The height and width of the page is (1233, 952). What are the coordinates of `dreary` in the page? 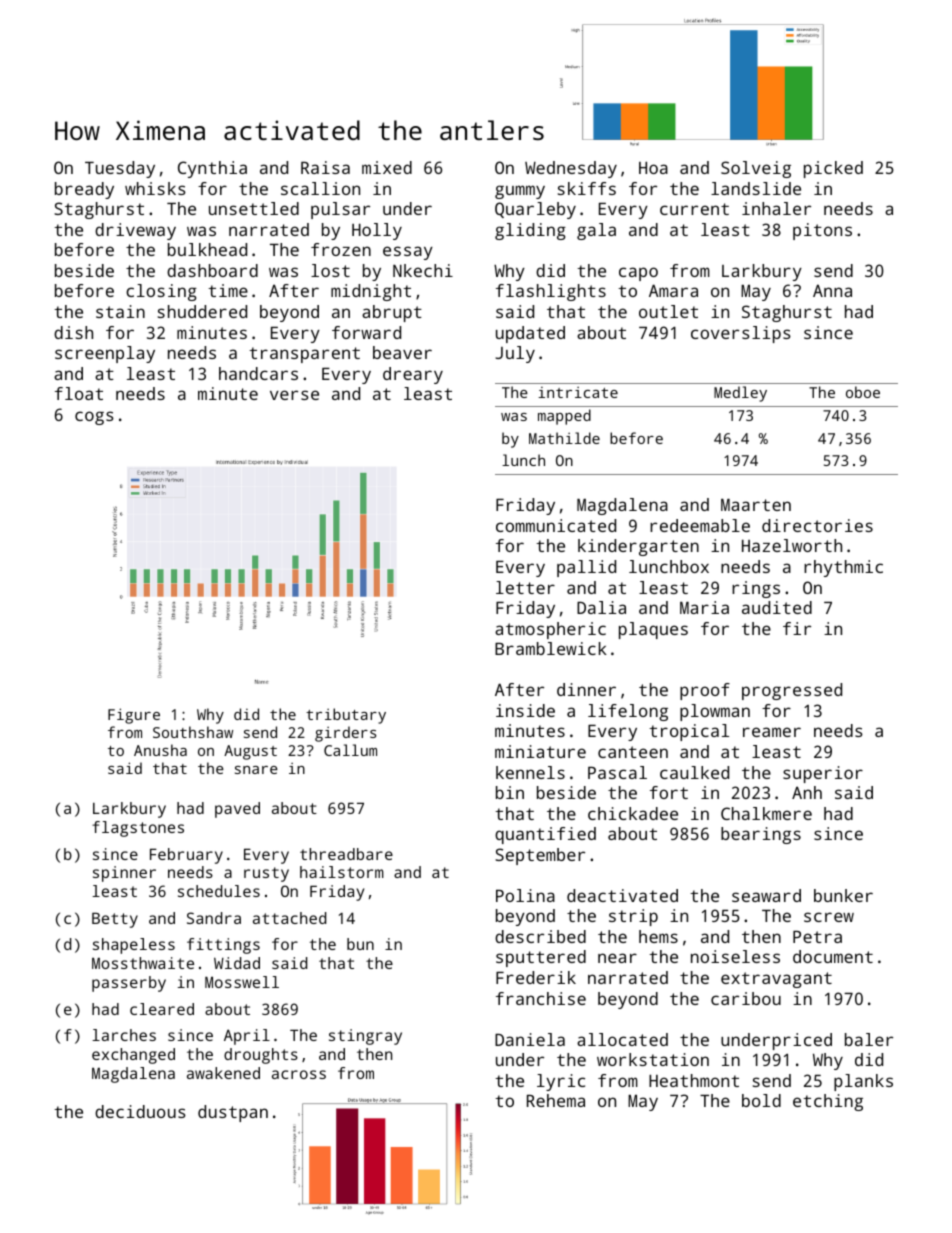 It's located at (413, 375).
